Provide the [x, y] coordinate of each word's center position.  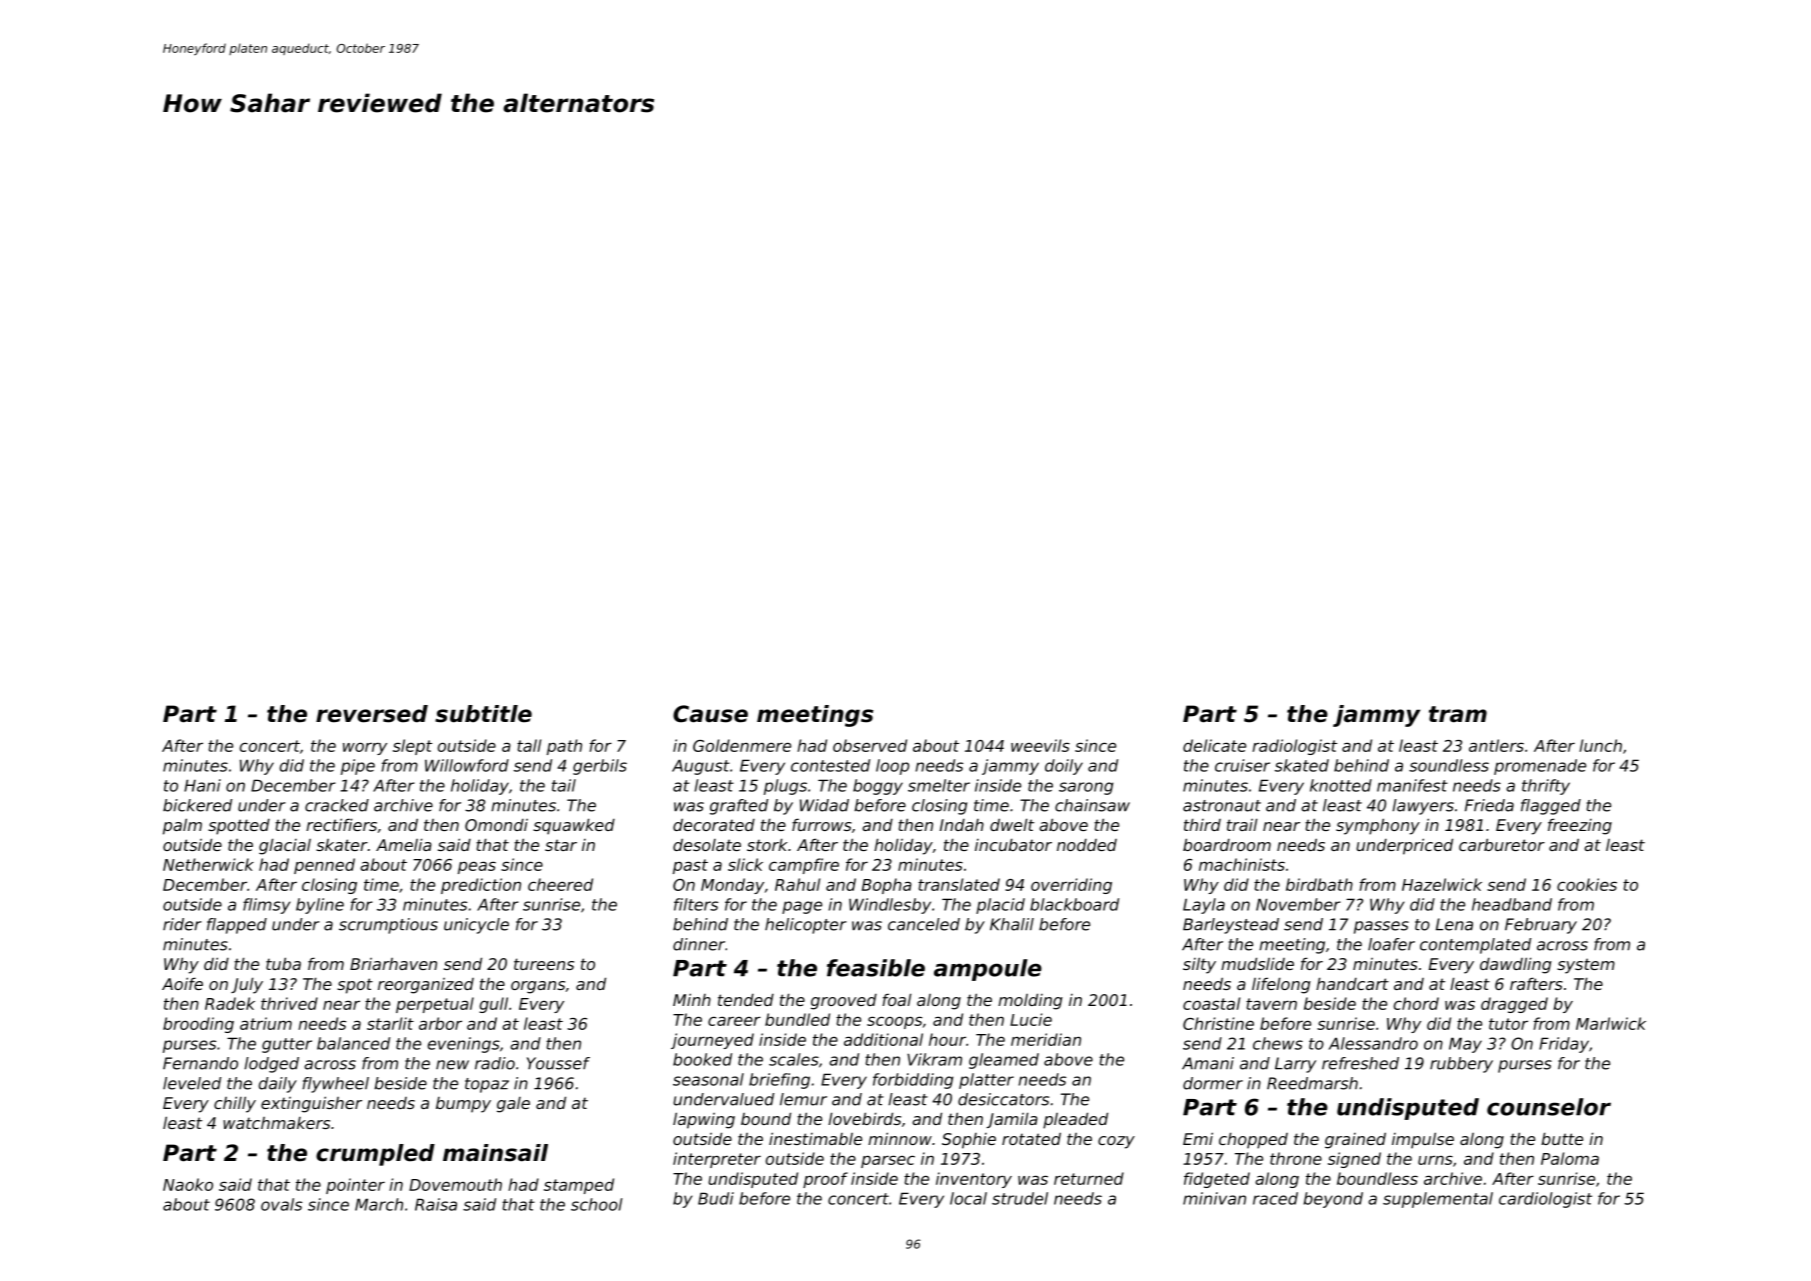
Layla [1204, 906]
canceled [924, 924]
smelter [939, 785]
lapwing [704, 1120]
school [597, 1204]
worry [365, 748]
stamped [579, 1186]
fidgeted [1217, 1180]
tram [1458, 714]
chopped [1253, 1140]
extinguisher [311, 1104]
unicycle [476, 926]
